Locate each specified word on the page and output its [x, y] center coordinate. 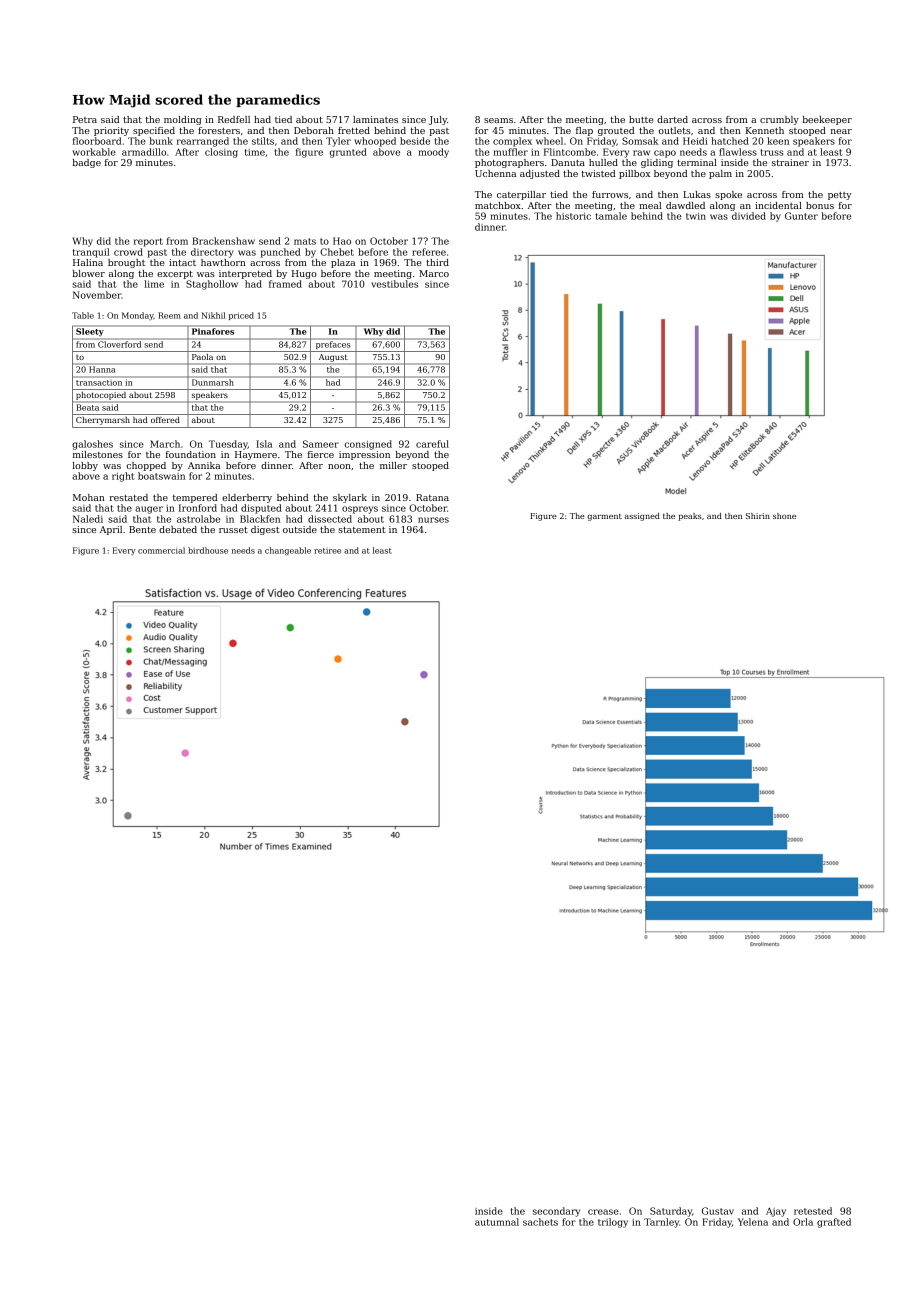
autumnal [497, 1222]
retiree [327, 551]
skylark [350, 498]
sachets [540, 1222]
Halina [88, 262]
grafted [834, 1223]
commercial [161, 550]
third [437, 262]
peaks [690, 517]
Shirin [758, 516]
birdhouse [208, 550]
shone [784, 516]
